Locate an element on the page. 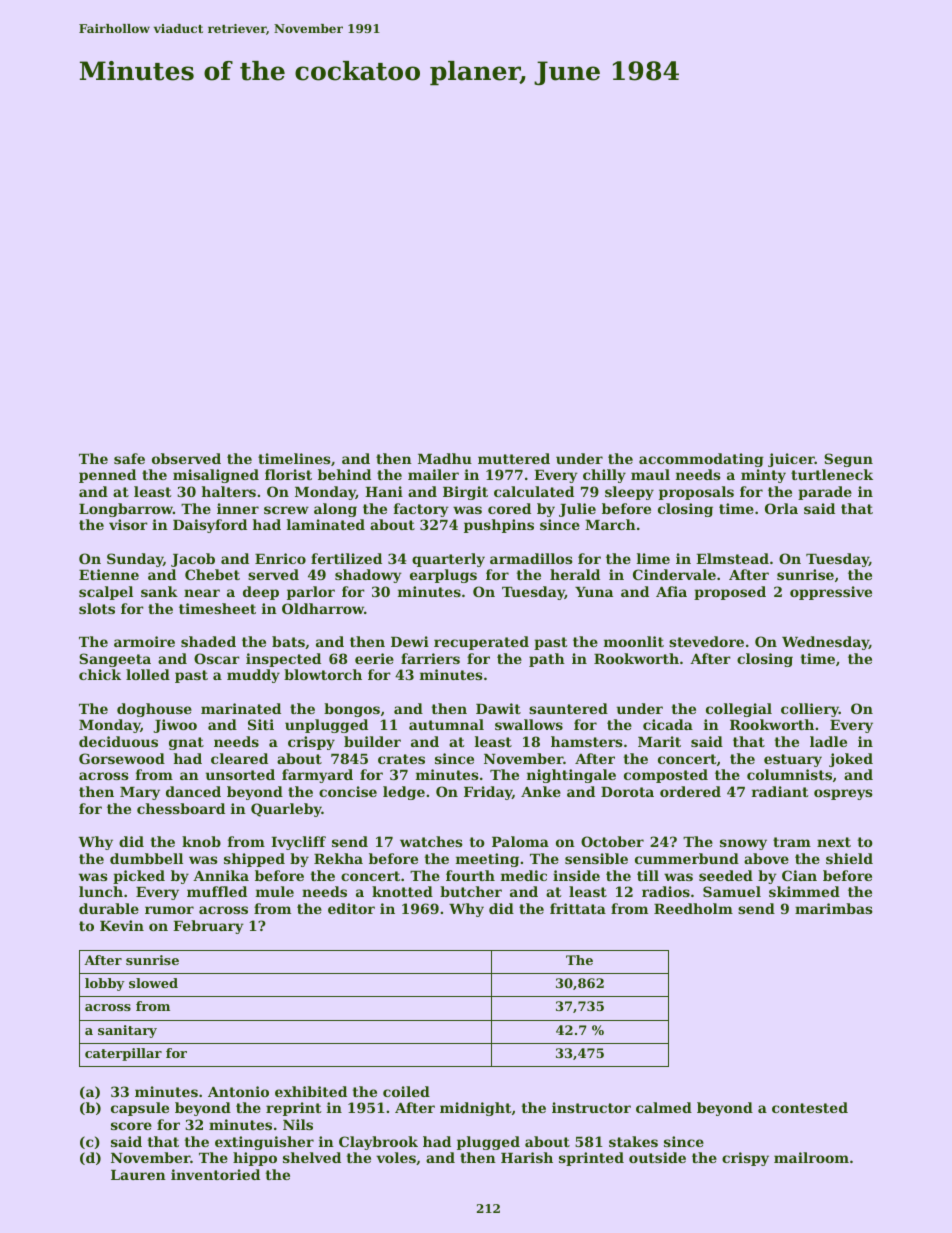  butcher is located at coordinates (471, 891).
